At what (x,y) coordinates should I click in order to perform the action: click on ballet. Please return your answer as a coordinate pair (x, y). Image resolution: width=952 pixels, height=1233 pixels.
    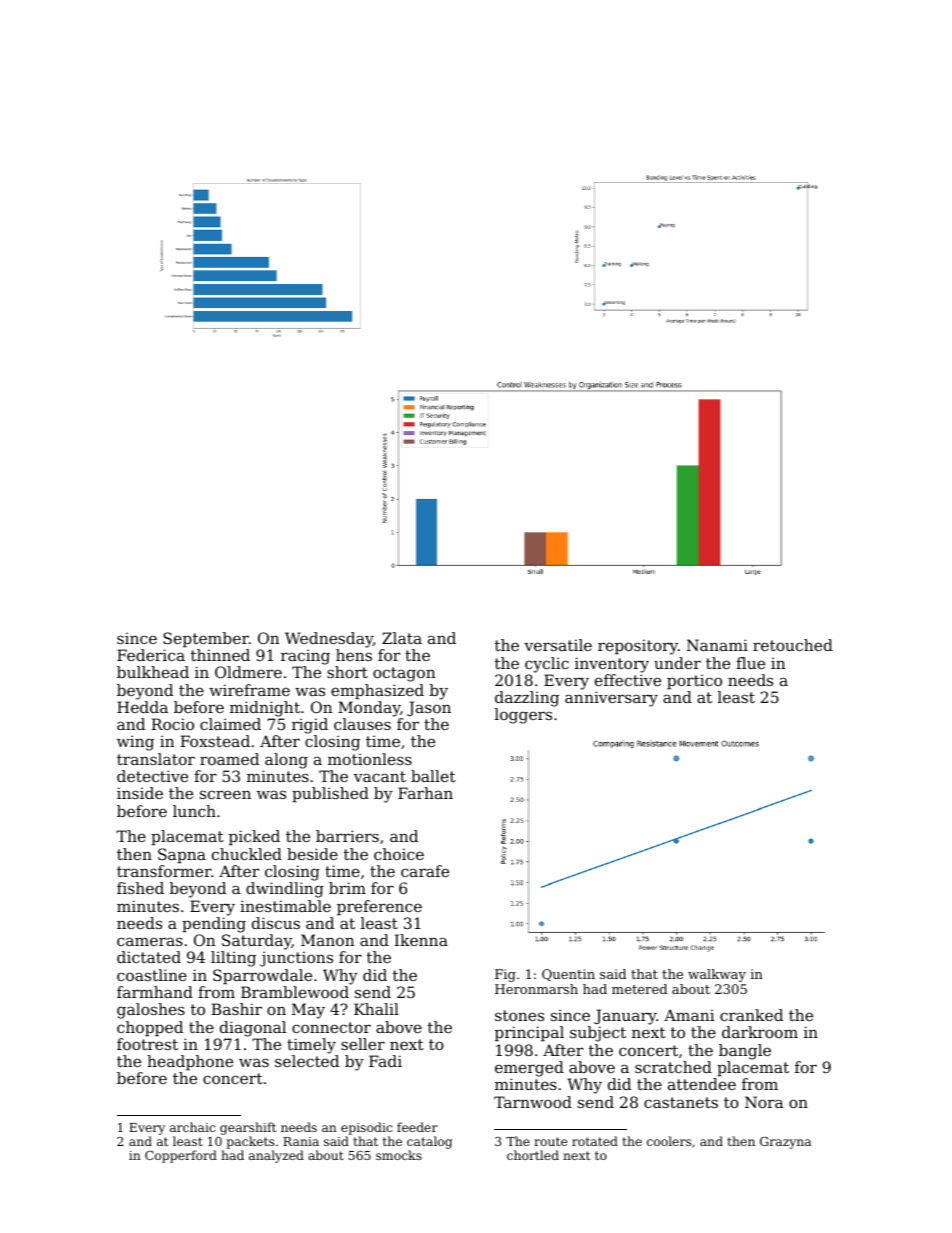
    Looking at the image, I should click on (433, 776).
